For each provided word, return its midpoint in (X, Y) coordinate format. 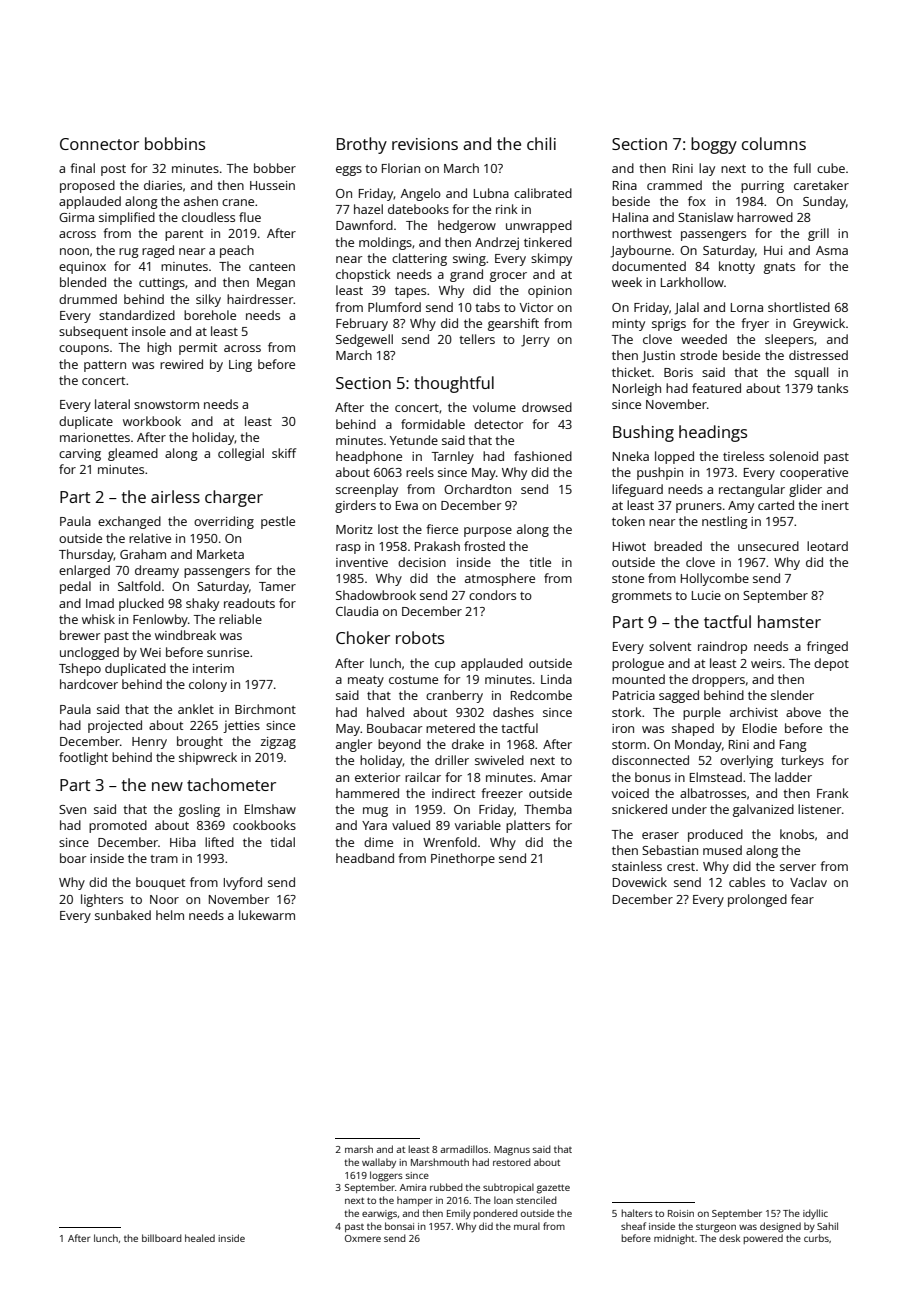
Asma (832, 250)
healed (200, 1238)
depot (831, 664)
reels (420, 472)
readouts (249, 603)
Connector (99, 144)
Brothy (362, 145)
